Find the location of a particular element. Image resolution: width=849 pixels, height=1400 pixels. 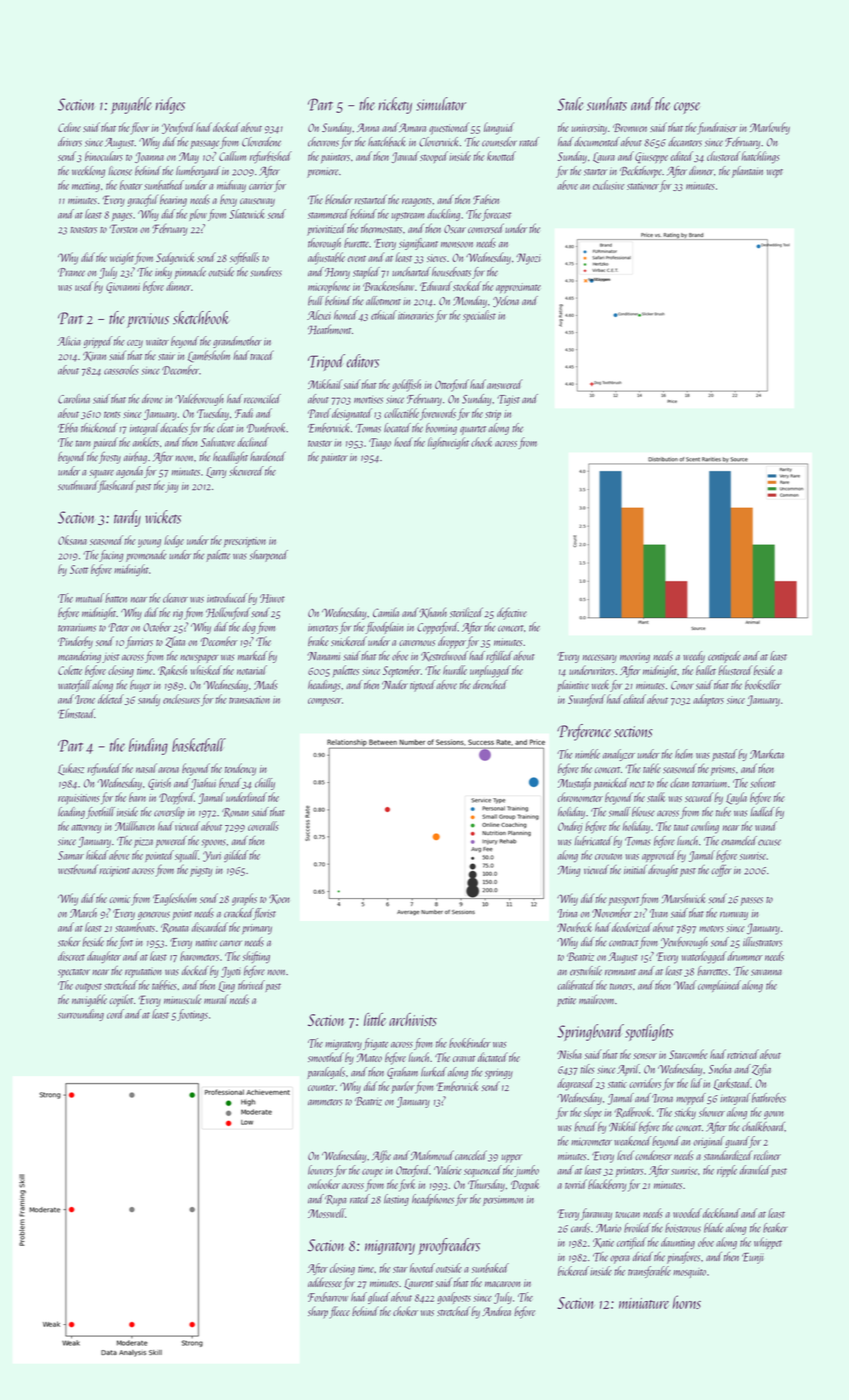

weedy is located at coordinates (694, 657).
